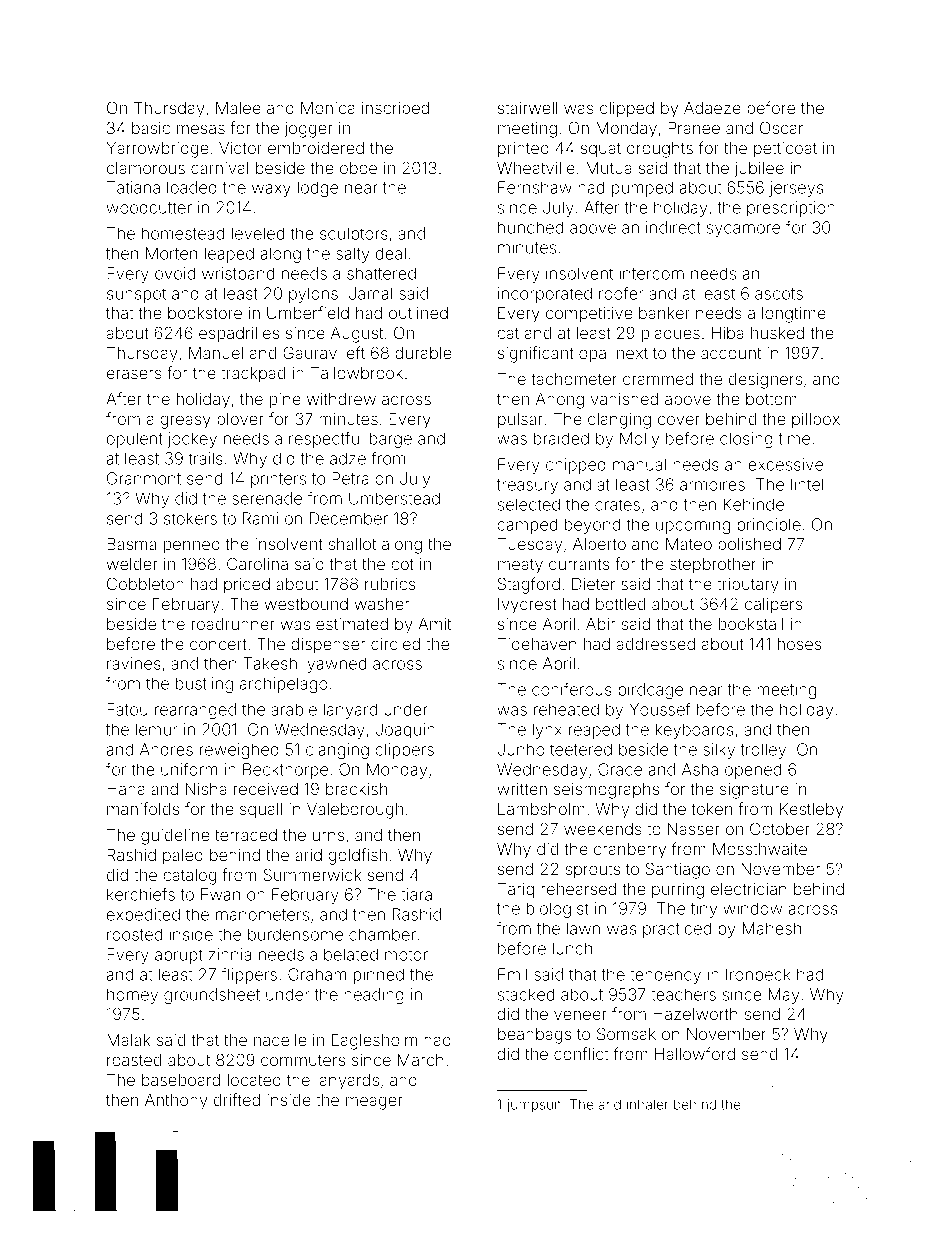 This screenshot has width=952, height=1233. What do you see at coordinates (434, 624) in the screenshot?
I see `Amit` at bounding box center [434, 624].
